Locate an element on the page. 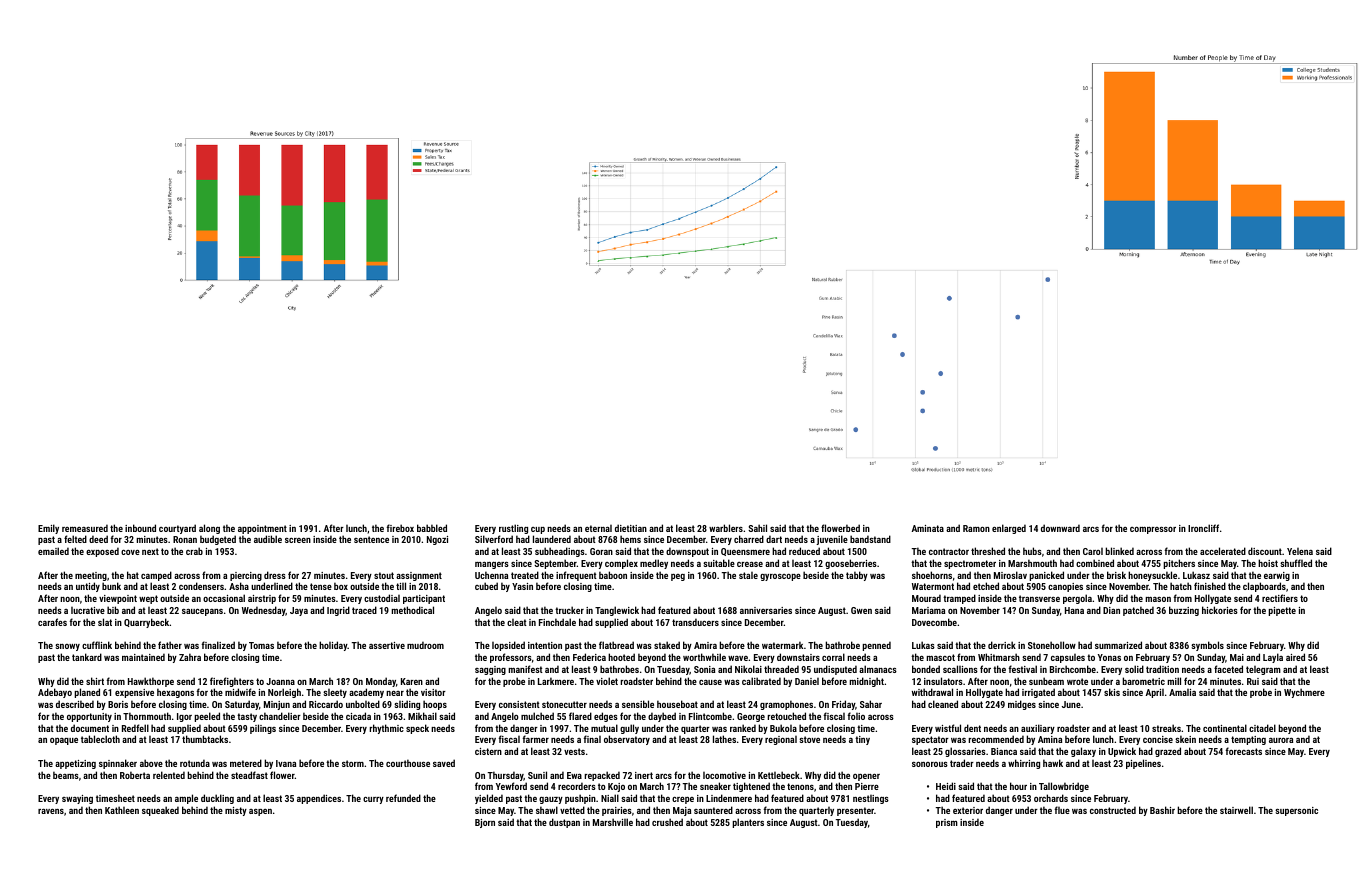 Image resolution: width=1372 pixels, height=887 pixels. Ivana is located at coordinates (286, 763).
